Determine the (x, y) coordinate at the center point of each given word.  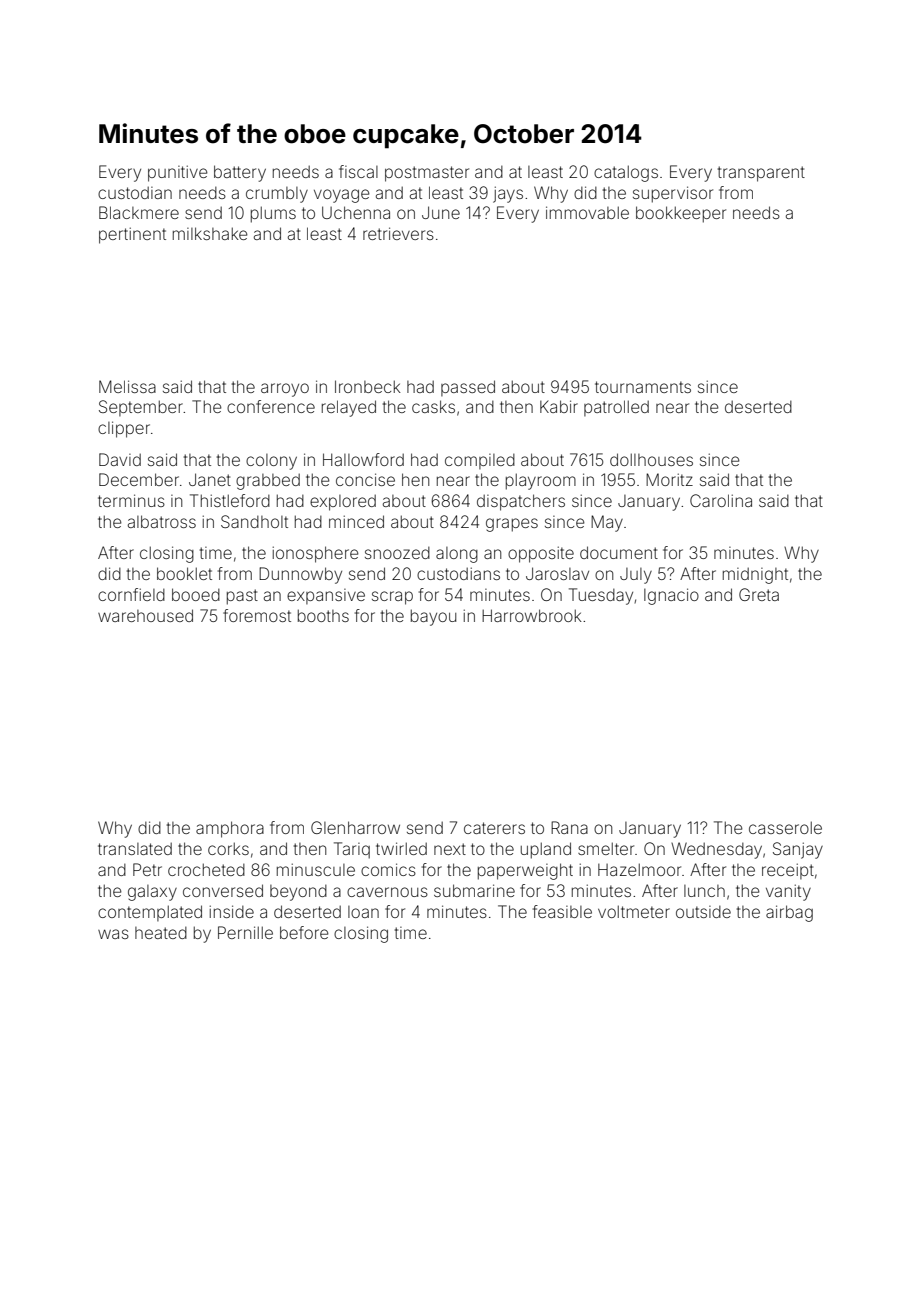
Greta (759, 594)
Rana (569, 827)
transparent (761, 174)
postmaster (427, 174)
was (113, 934)
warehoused (145, 615)
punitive (178, 173)
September (141, 408)
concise (365, 479)
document (619, 552)
